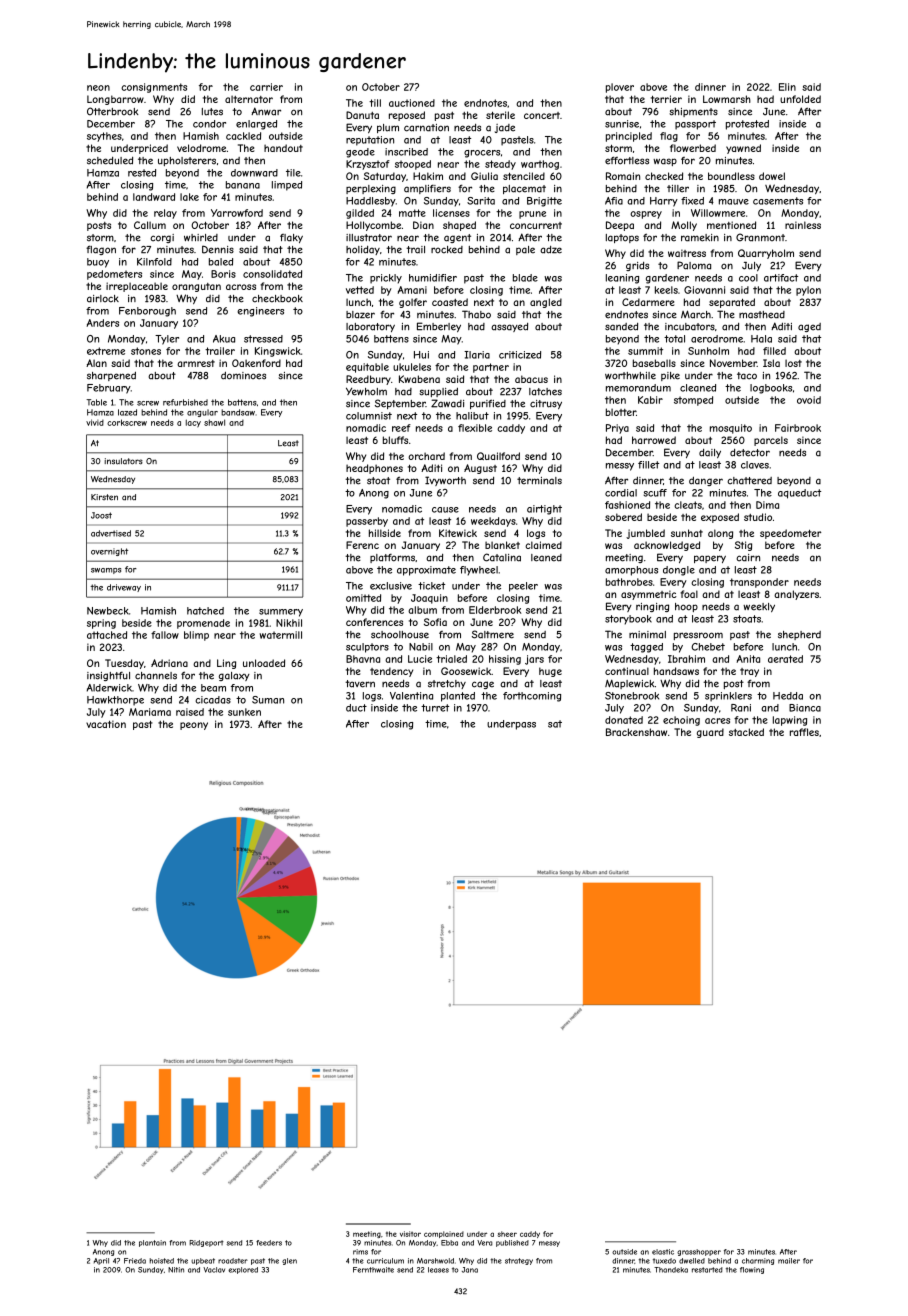 Image resolution: width=908 pixels, height=1316 pixels. Describe the element at coordinates (809, 327) in the document. I see `aged` at that location.
